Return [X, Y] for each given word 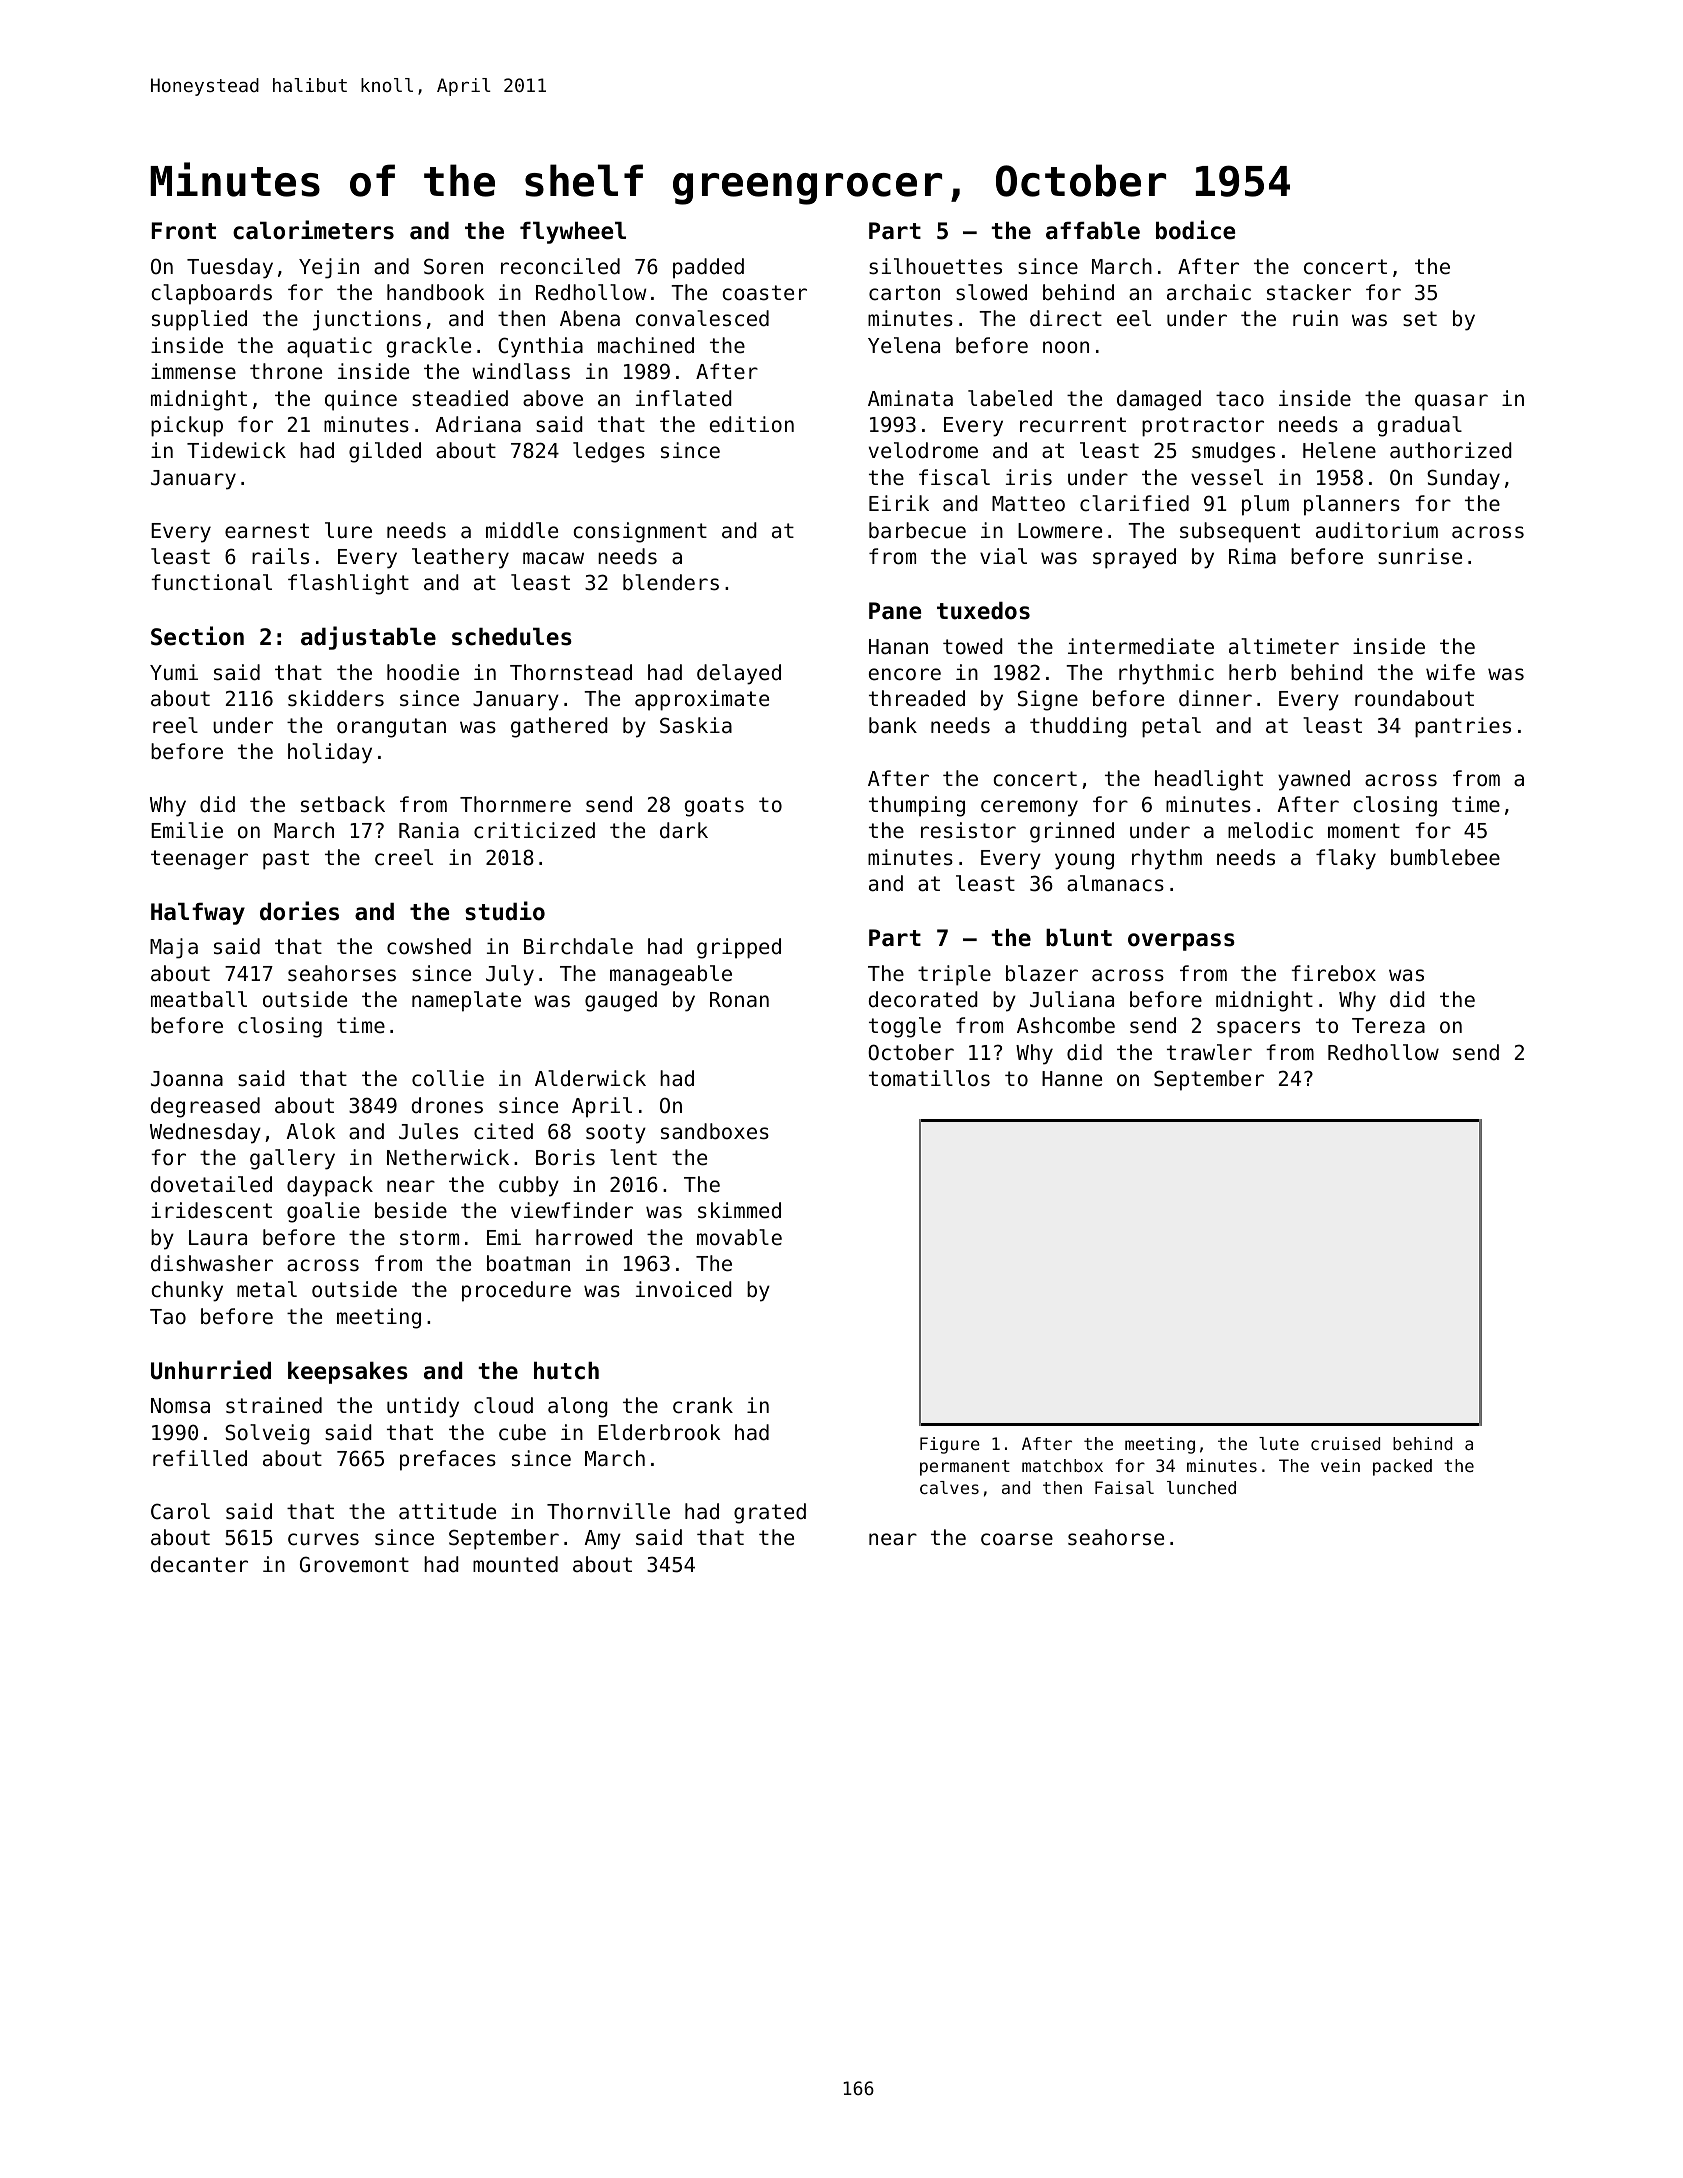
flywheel [573, 233]
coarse [1017, 1539]
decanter [199, 1564]
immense [193, 371]
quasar [1451, 402]
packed [1402, 1467]
